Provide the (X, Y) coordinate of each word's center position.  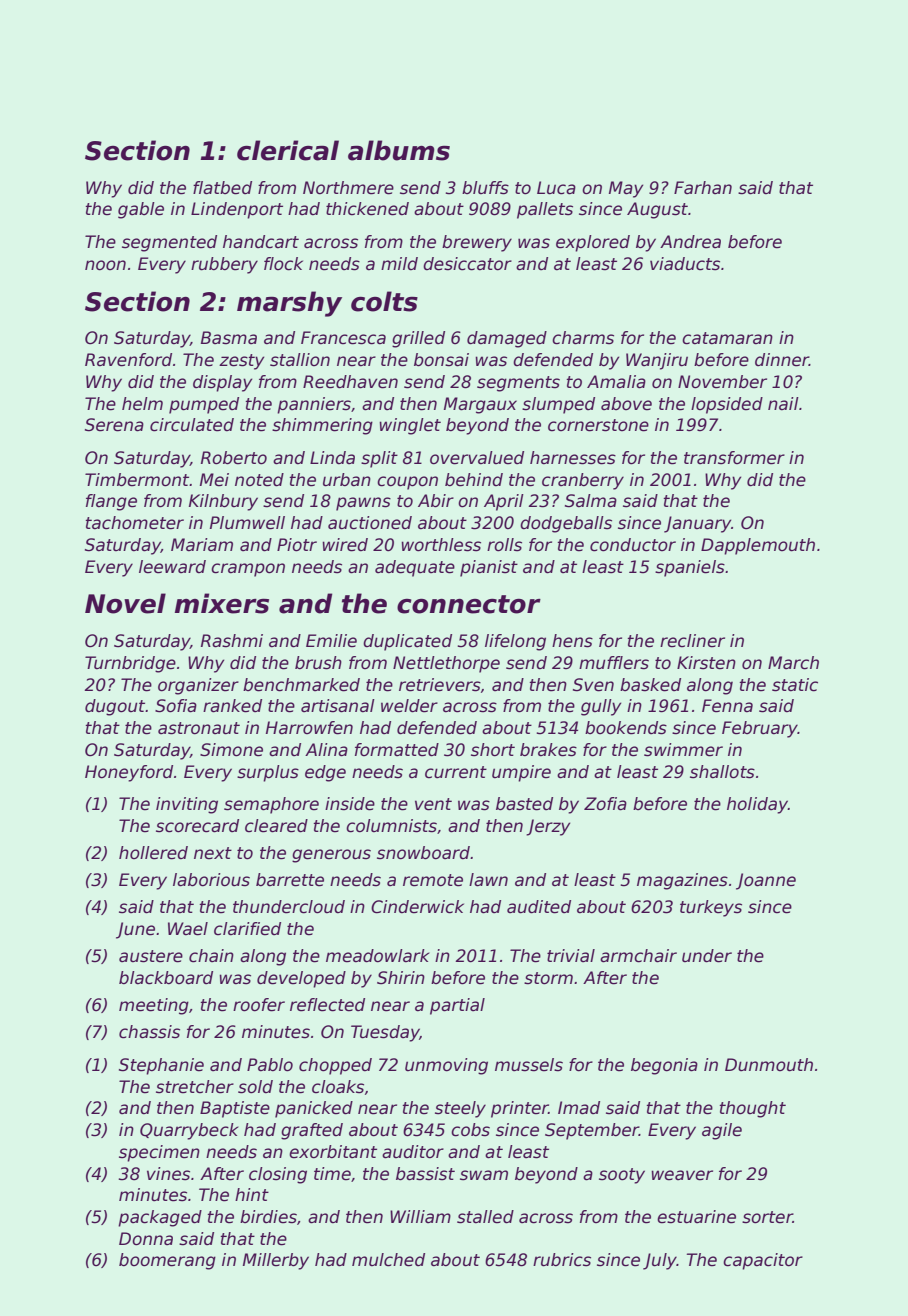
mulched (388, 1260)
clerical (288, 150)
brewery (477, 243)
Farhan (703, 187)
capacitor (763, 1261)
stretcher (195, 1087)
